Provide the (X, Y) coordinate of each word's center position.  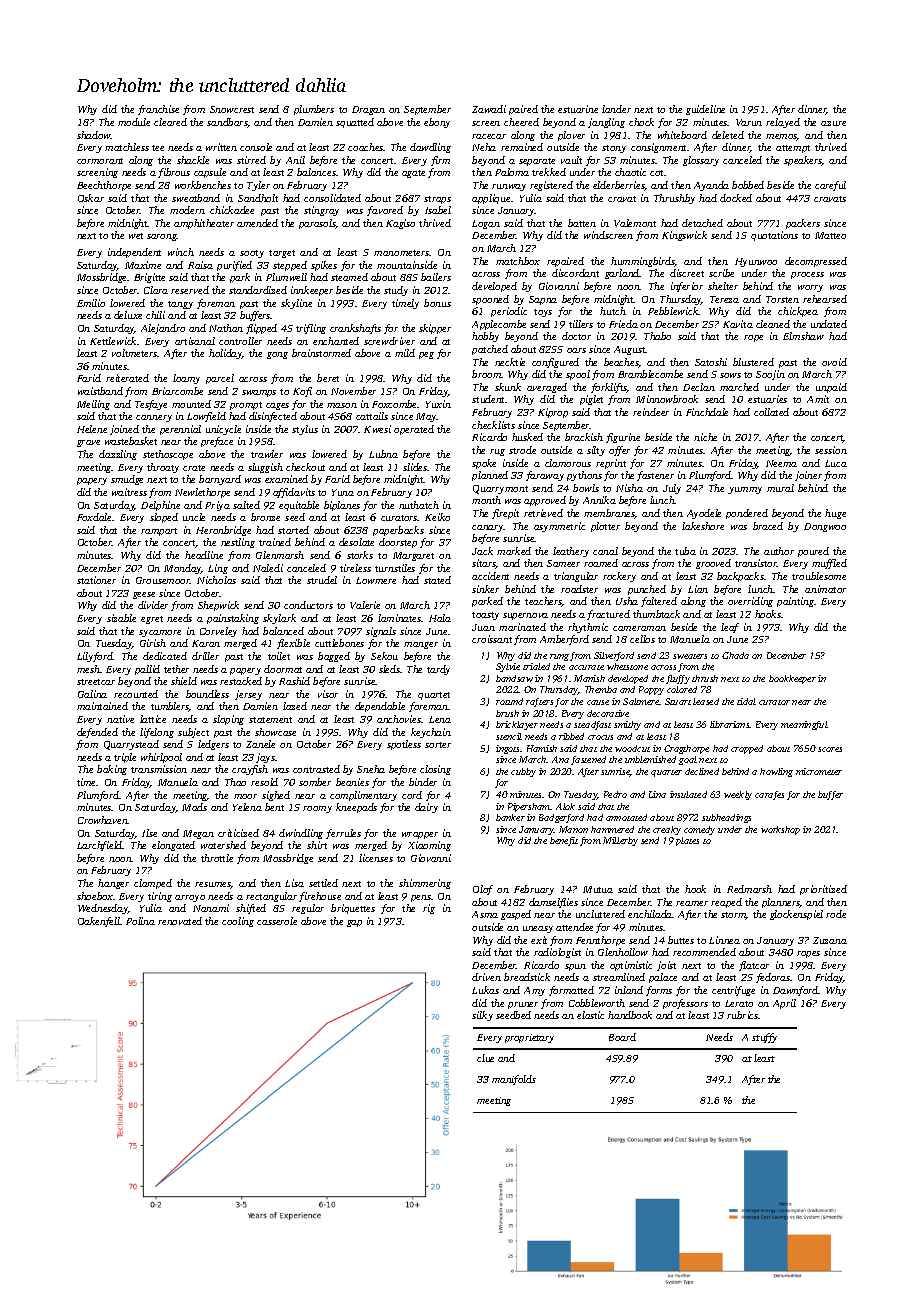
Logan (486, 224)
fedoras (773, 978)
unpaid (831, 388)
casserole (277, 921)
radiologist (557, 953)
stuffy (764, 1038)
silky (482, 1016)
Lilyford (95, 657)
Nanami (211, 908)
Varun (749, 122)
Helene (92, 429)
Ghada (735, 655)
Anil (295, 160)
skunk (508, 387)
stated (437, 580)
